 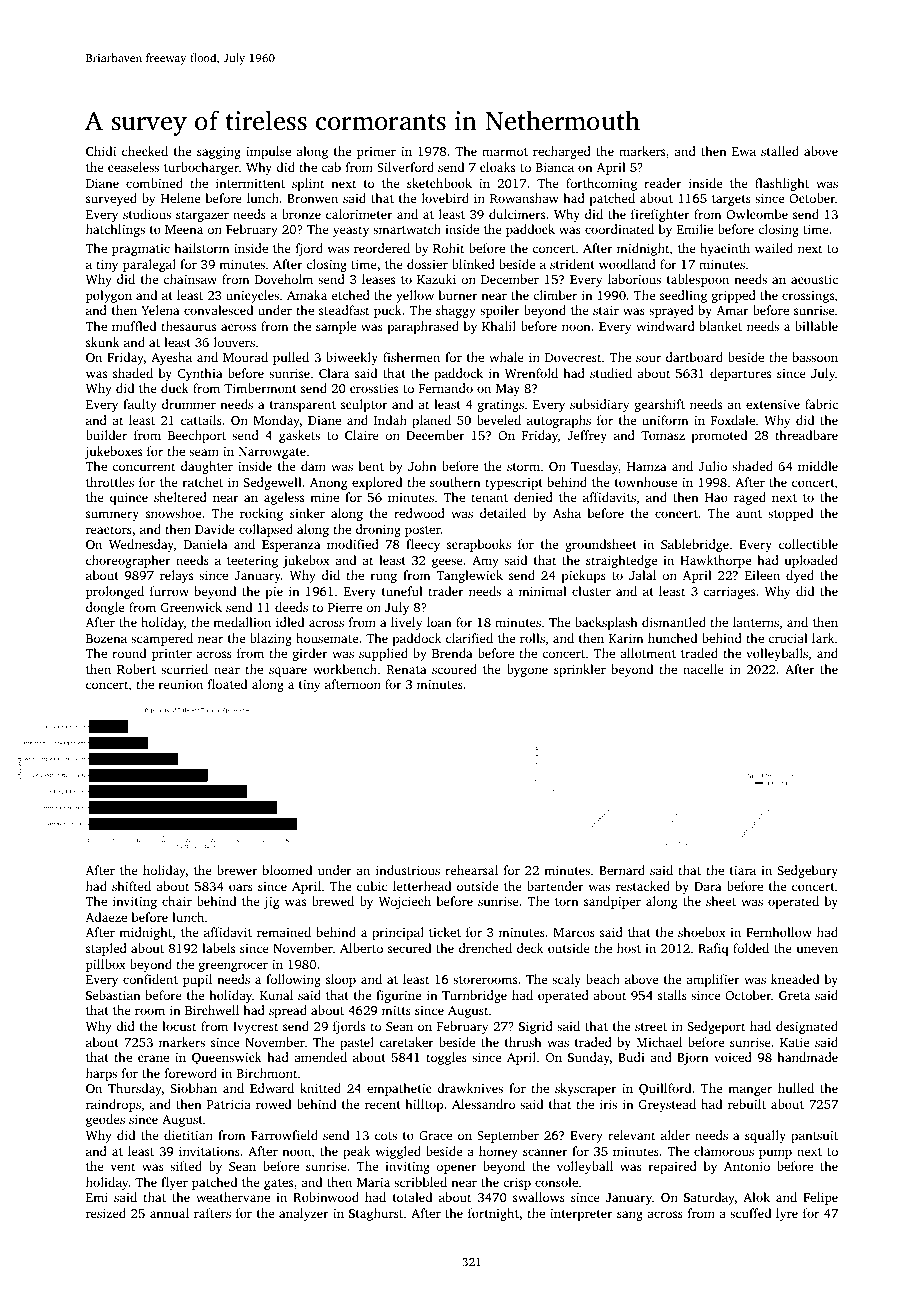 I want to click on droning, so click(x=378, y=530).
